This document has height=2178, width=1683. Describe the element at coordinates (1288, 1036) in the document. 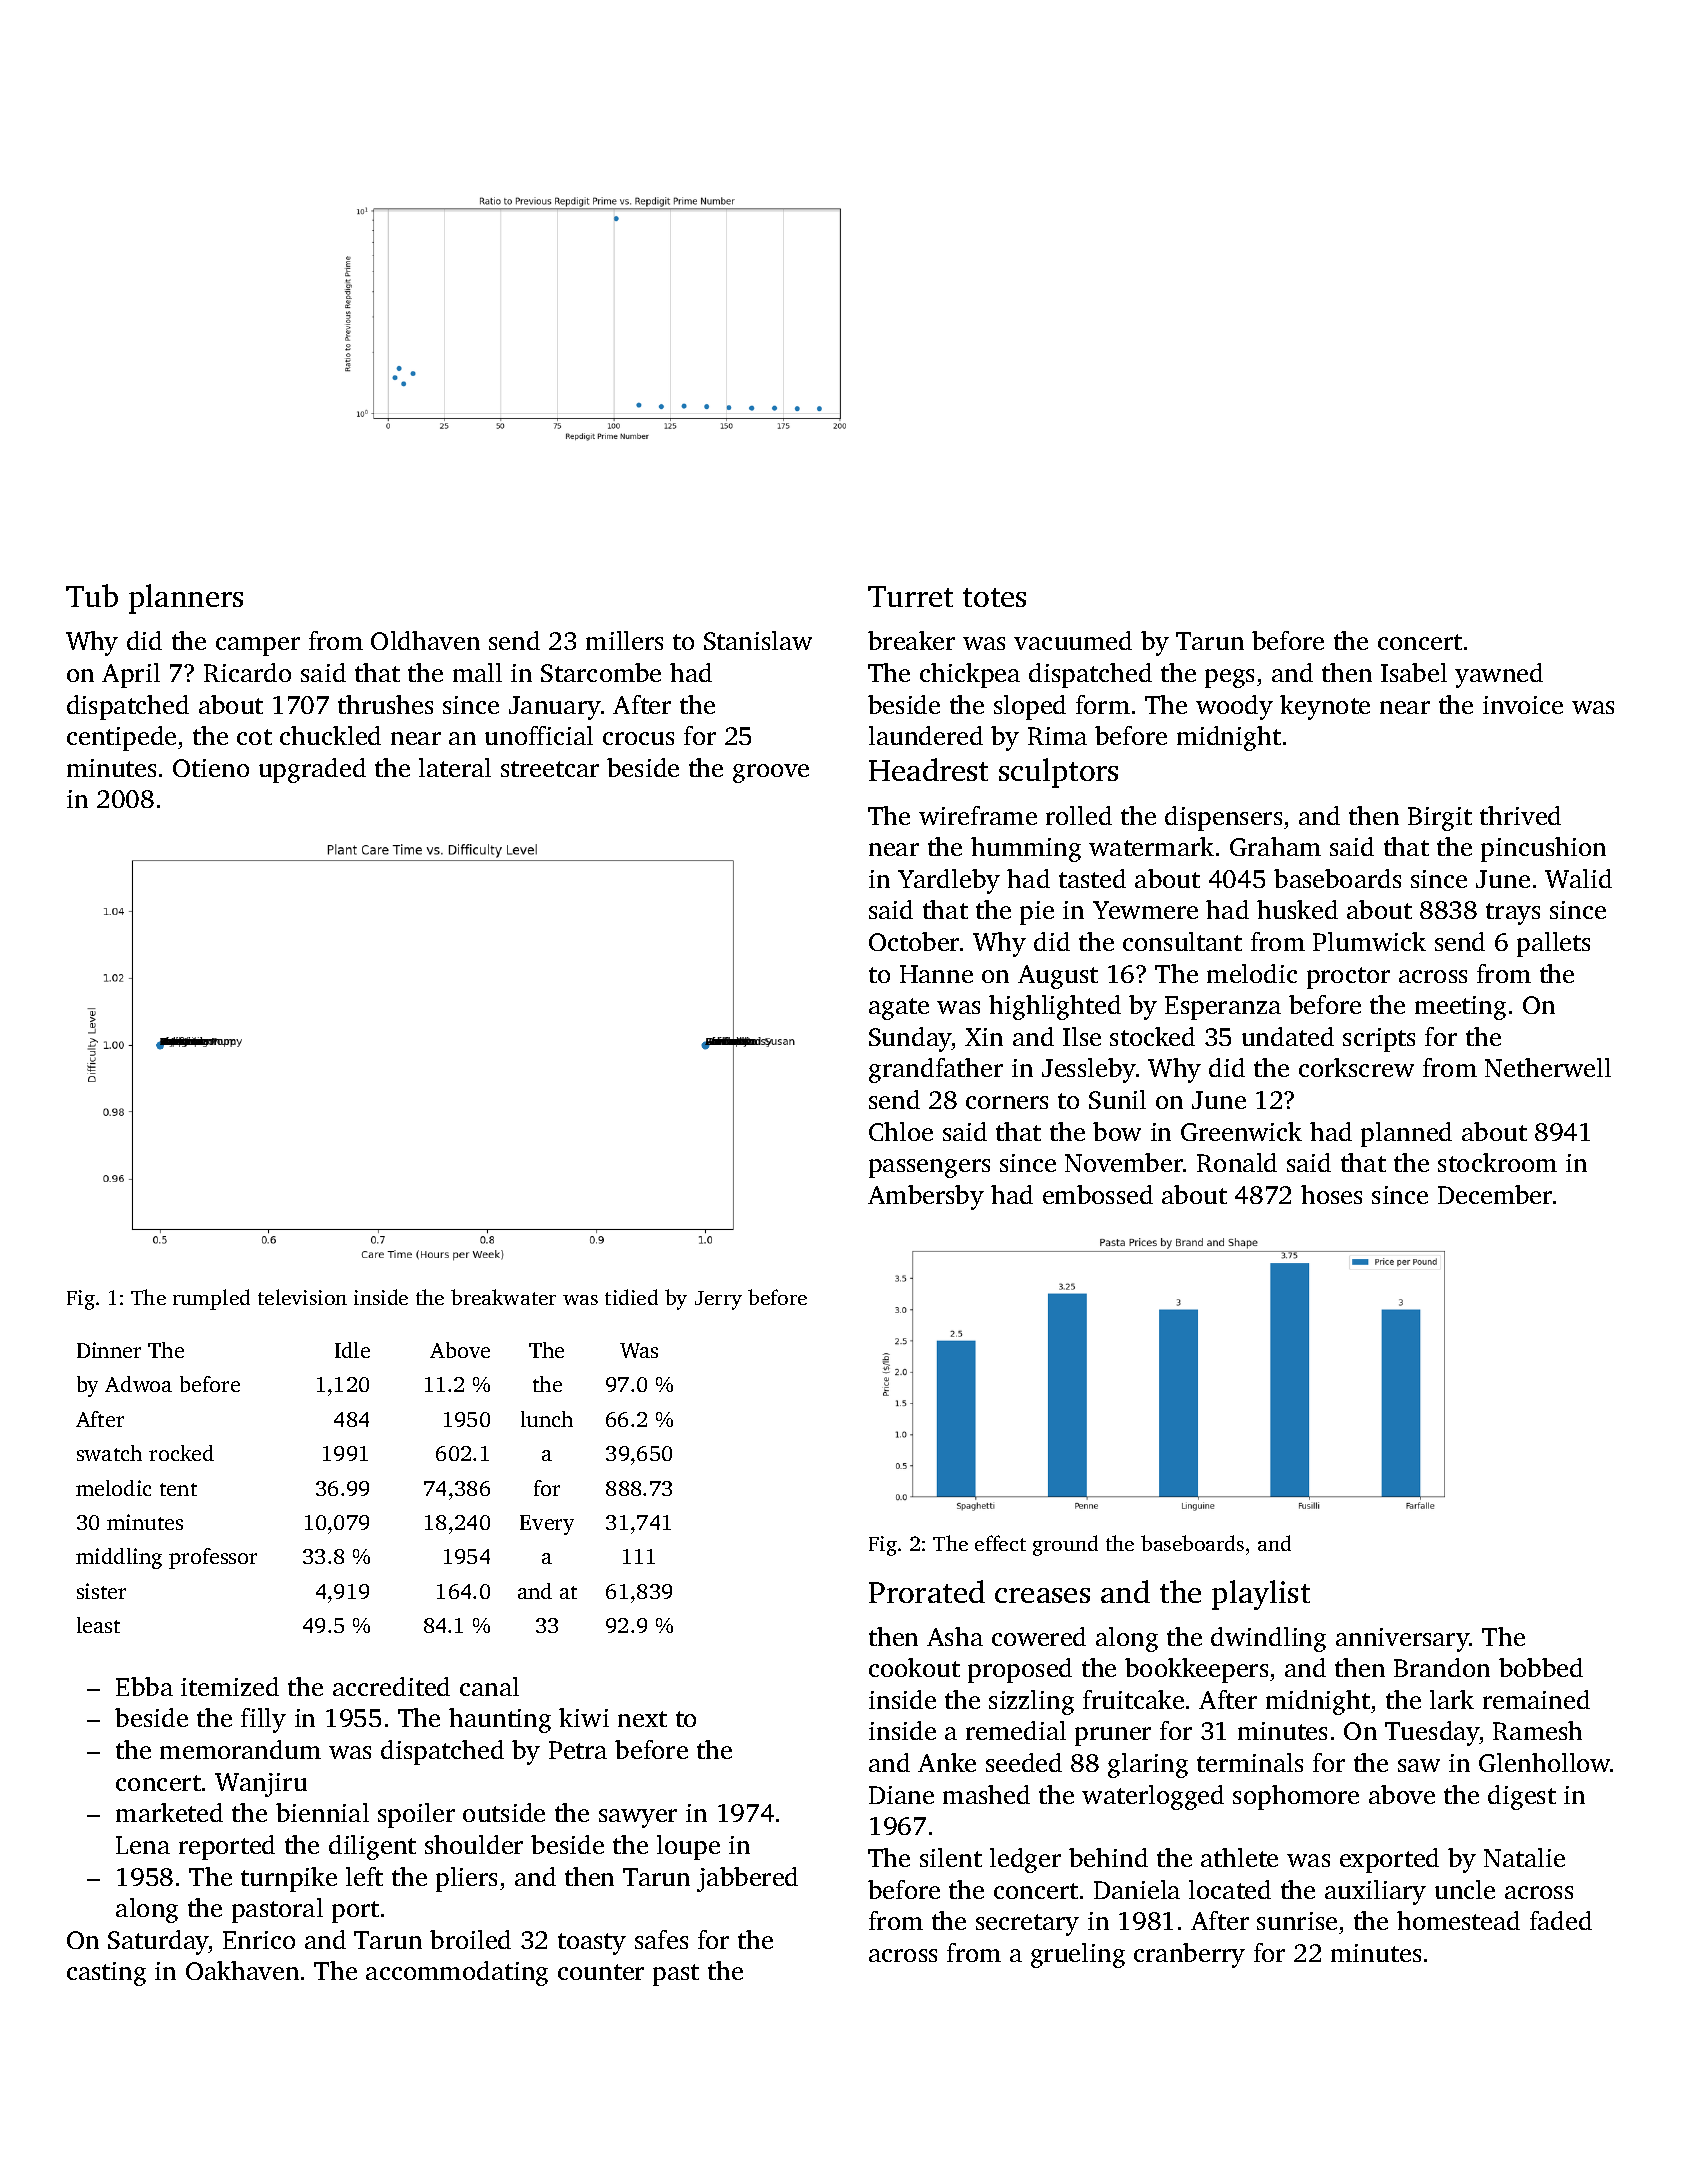

I see `undated` at that location.
